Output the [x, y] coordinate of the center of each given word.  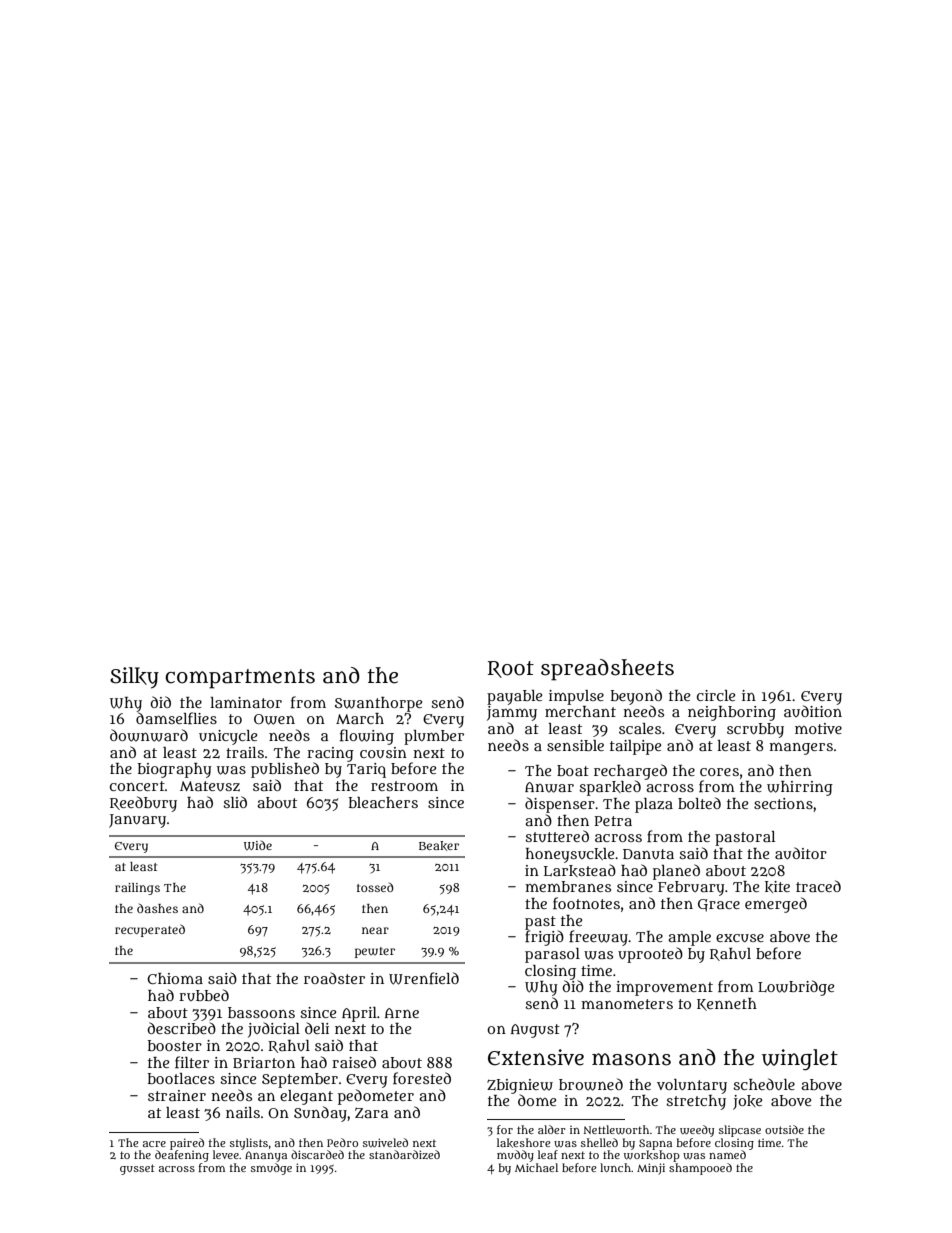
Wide [258, 845]
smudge [271, 1169]
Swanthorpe [378, 704]
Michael [536, 1167]
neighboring [732, 713]
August [535, 1031]
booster [175, 1045]
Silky [134, 678]
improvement [664, 988]
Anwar [549, 787]
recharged [630, 772]
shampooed [700, 1169]
